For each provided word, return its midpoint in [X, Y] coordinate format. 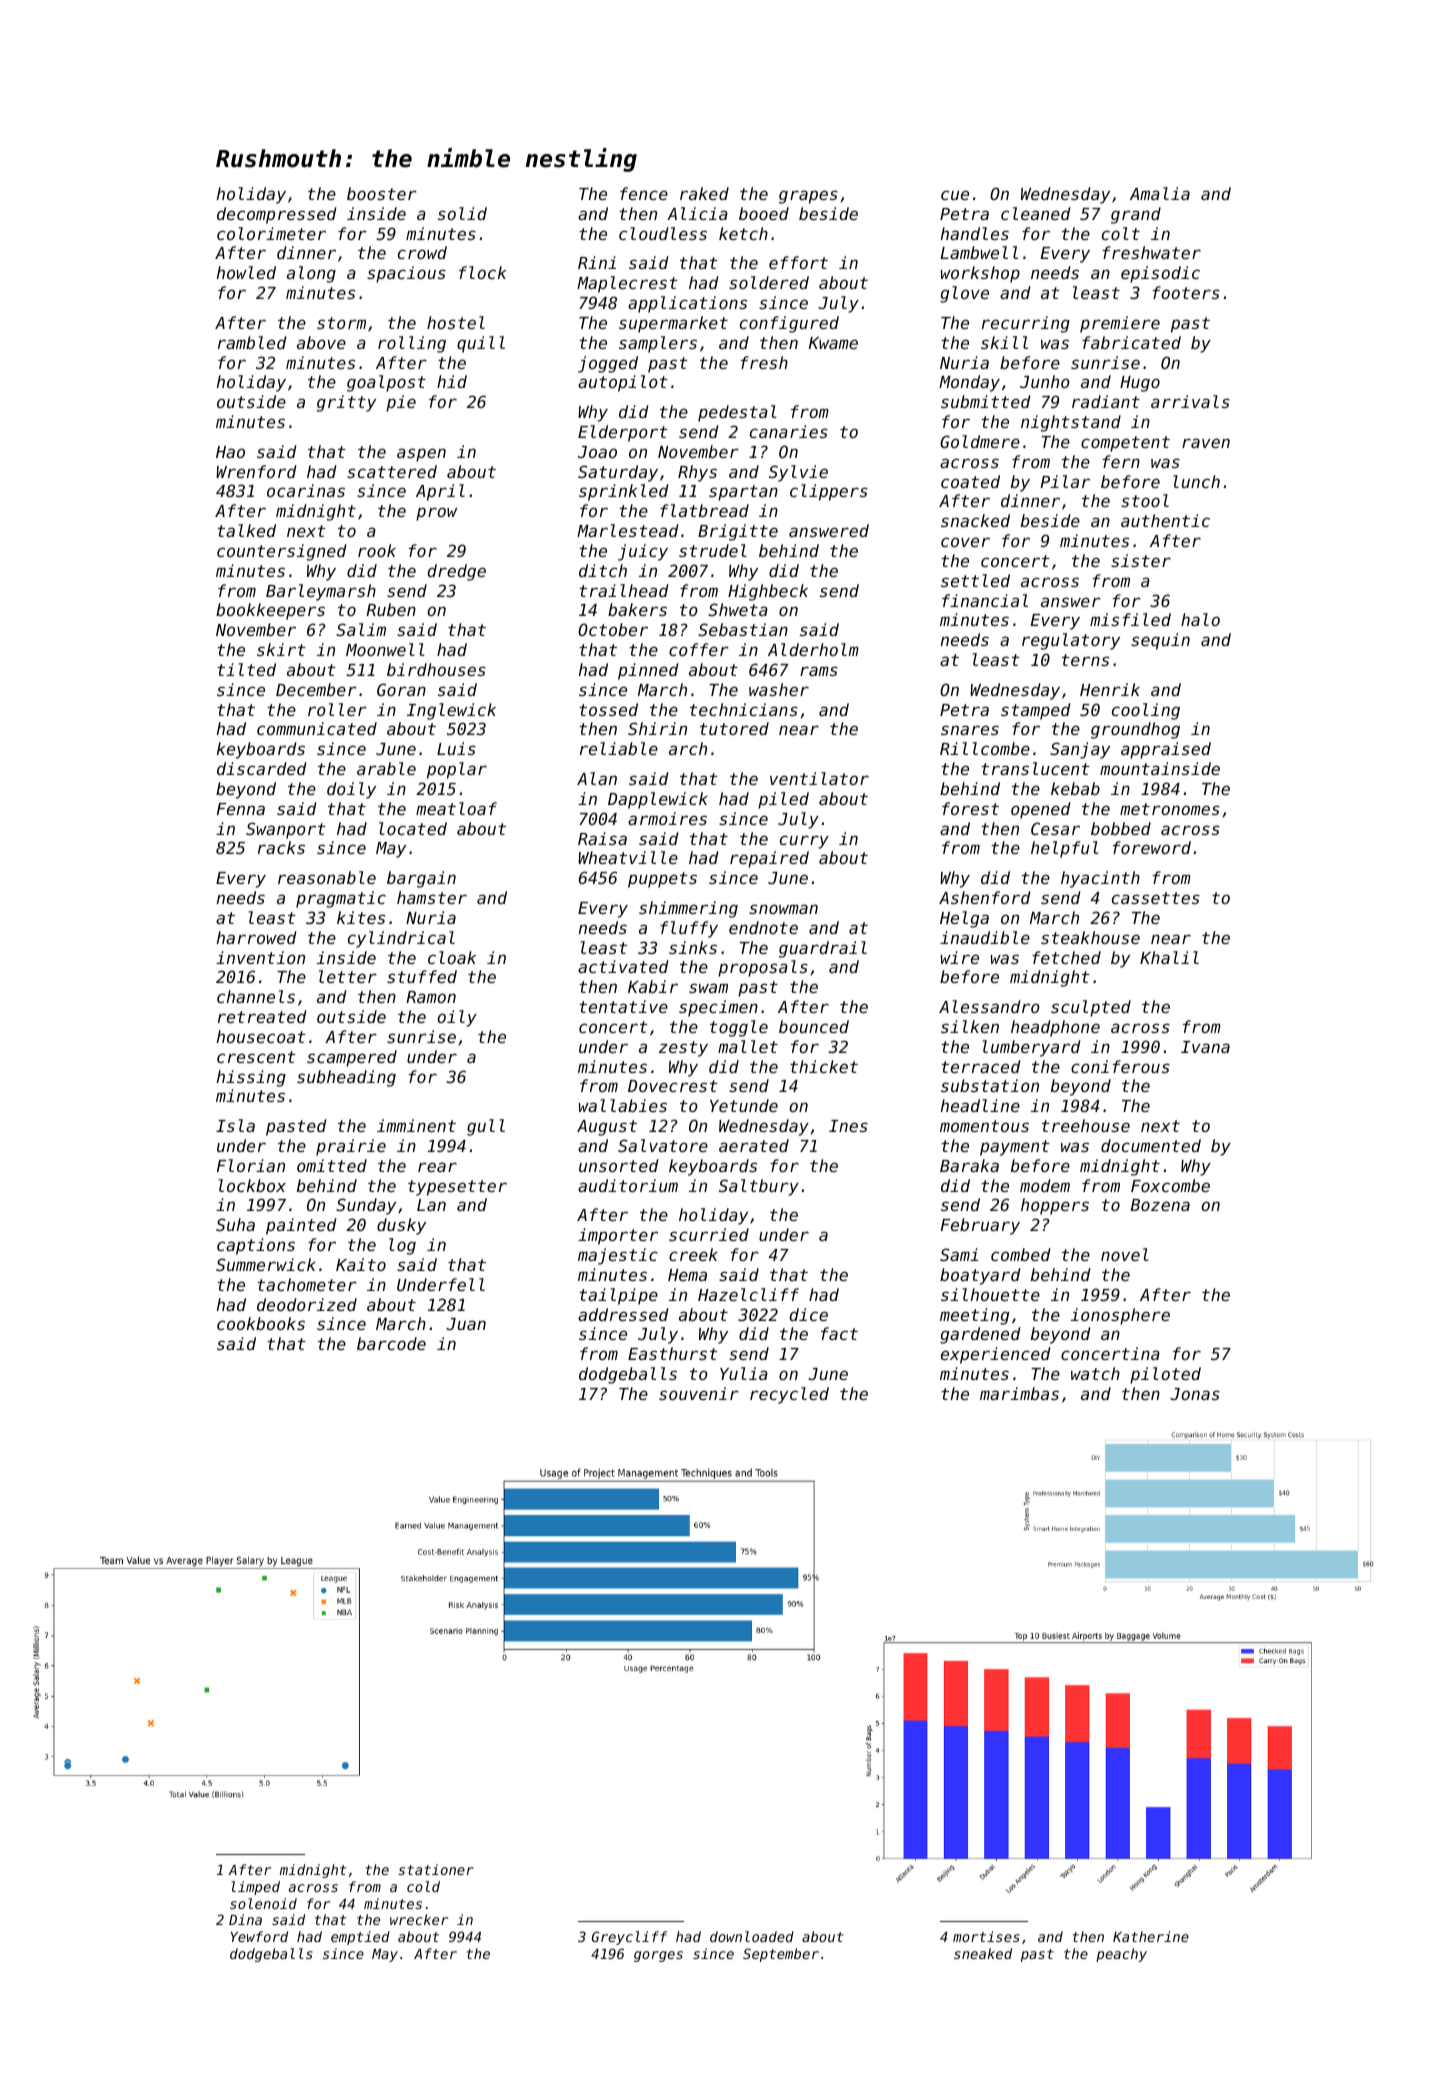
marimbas [1019, 1393]
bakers [637, 609]
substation [990, 1085]
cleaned [1036, 213]
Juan [466, 1324]
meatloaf [456, 808]
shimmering [688, 909]
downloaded [752, 1936]
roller [337, 709]
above [321, 342]
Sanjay [1080, 750]
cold [423, 1886]
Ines [848, 1126]
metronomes [1170, 809]
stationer [436, 1869]
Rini [597, 262]
